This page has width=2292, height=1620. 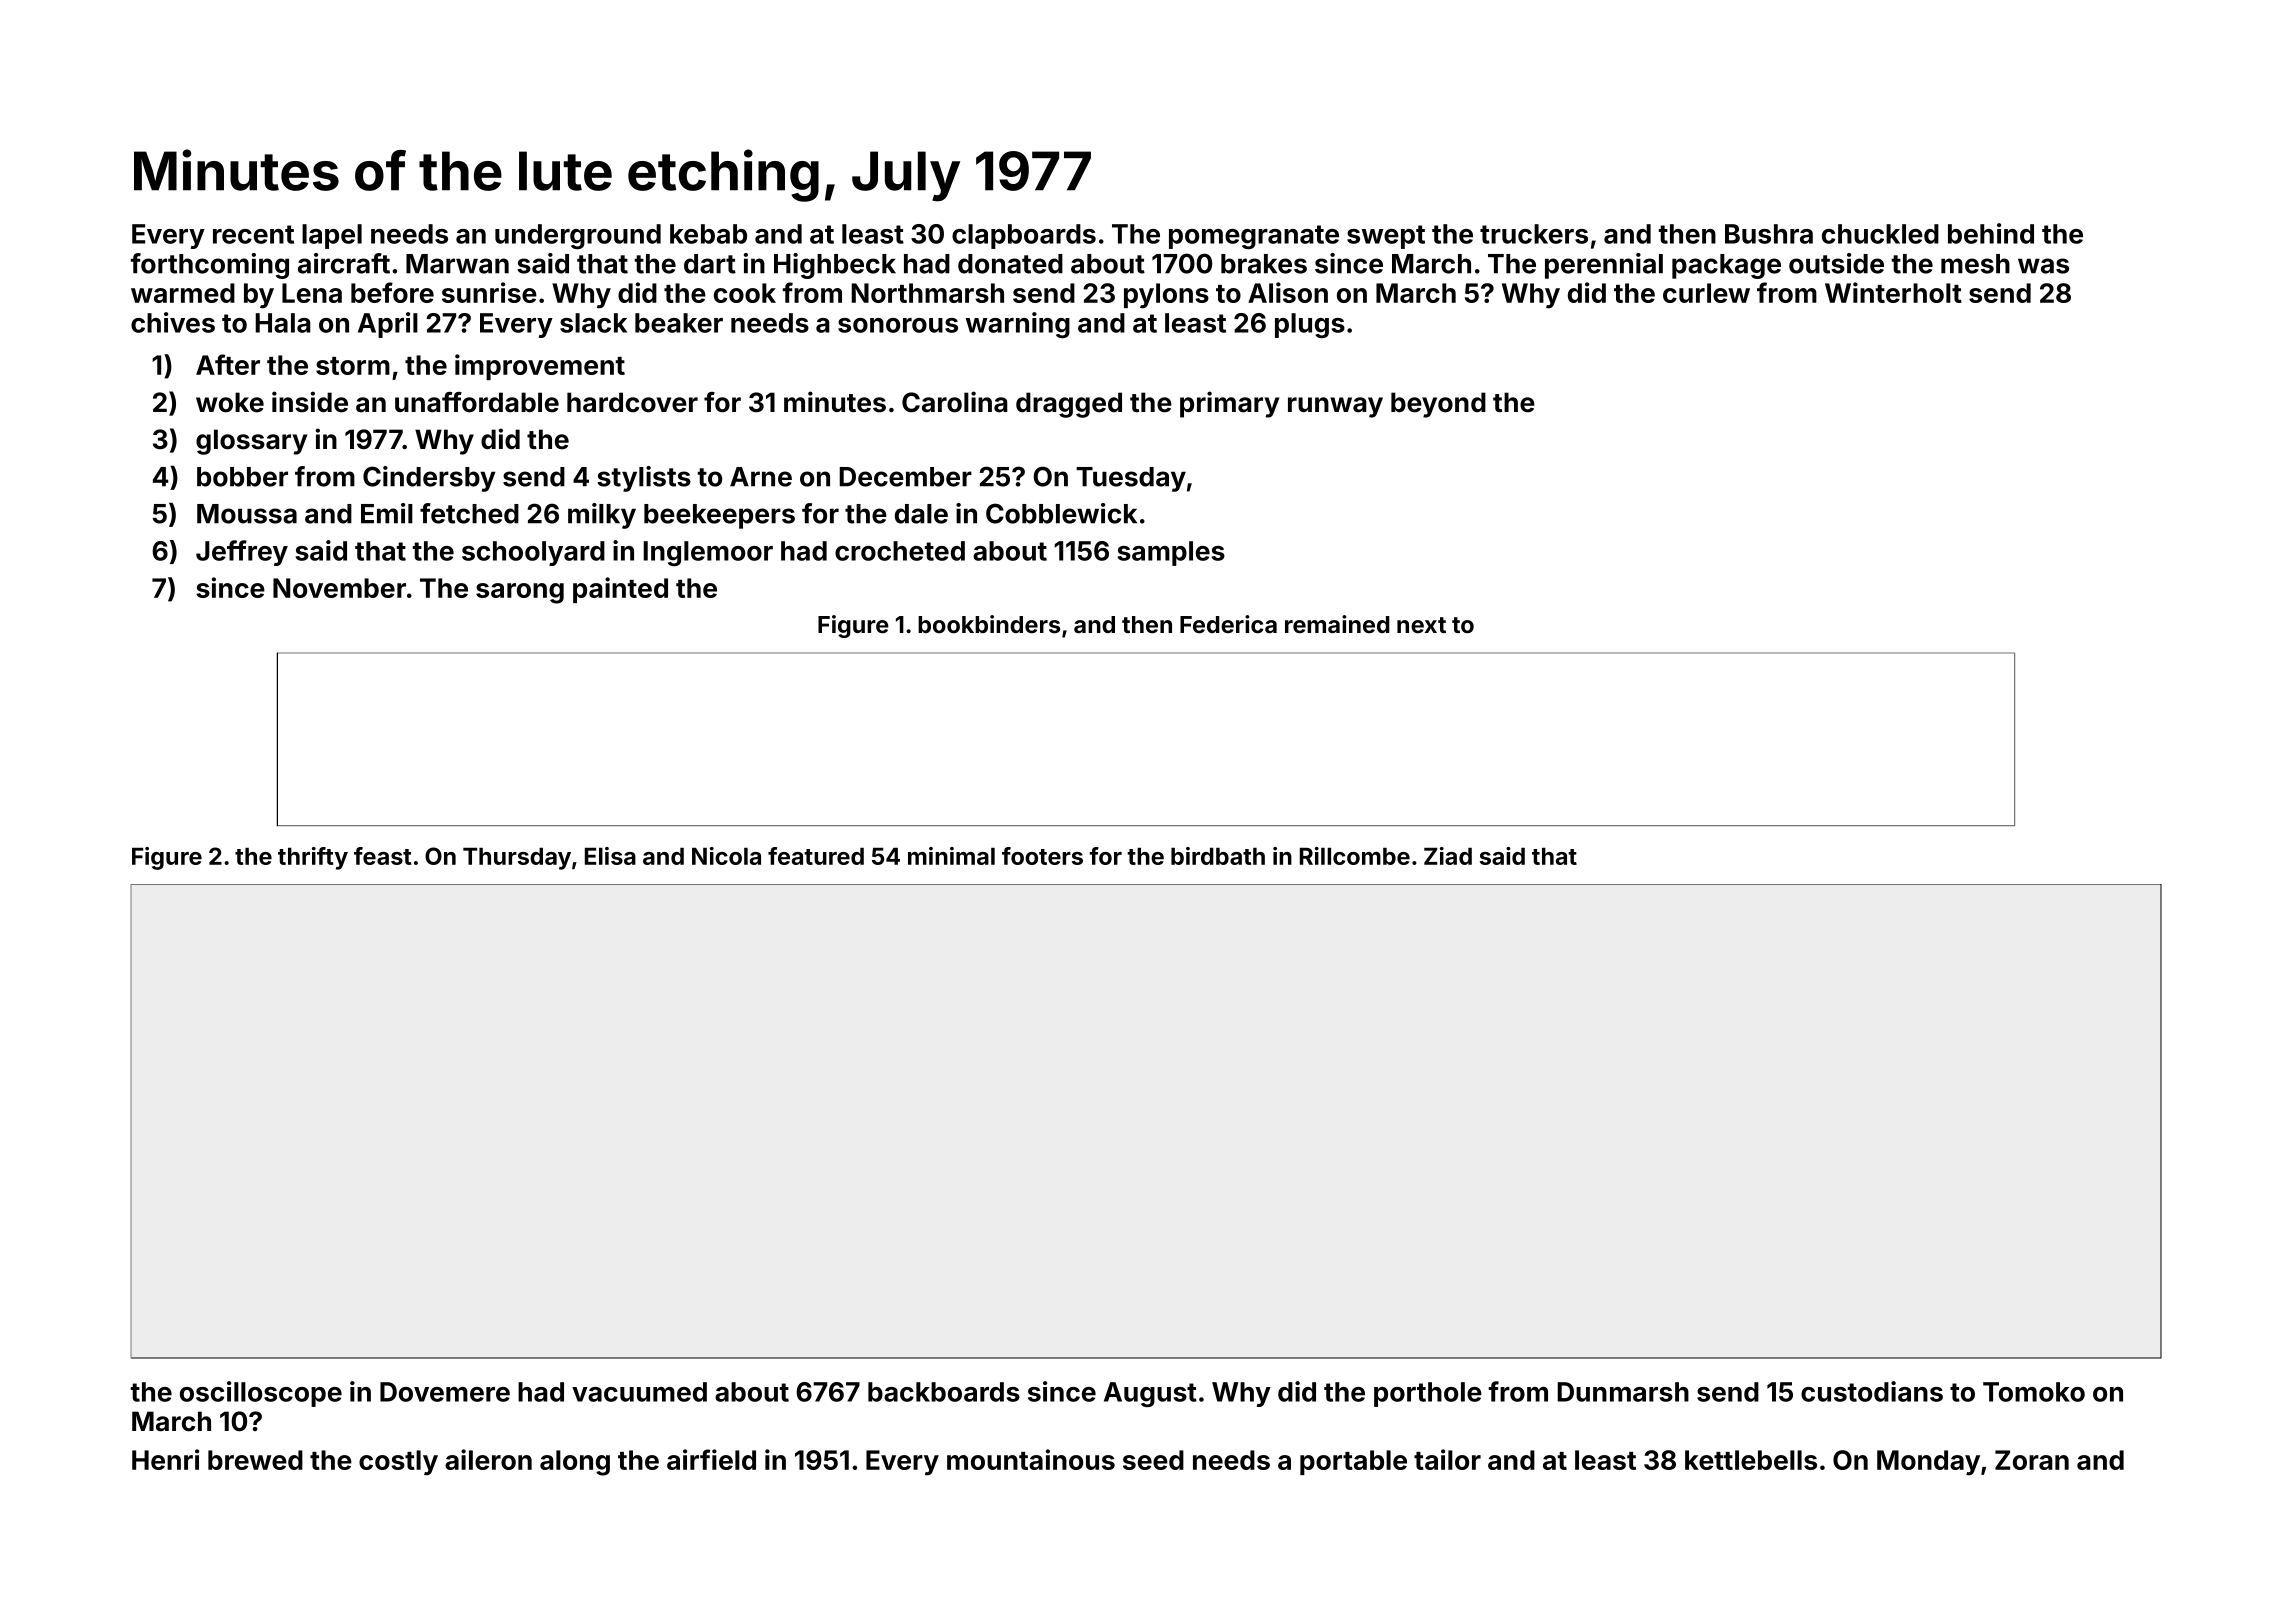 I want to click on truckers, so click(x=1534, y=234).
